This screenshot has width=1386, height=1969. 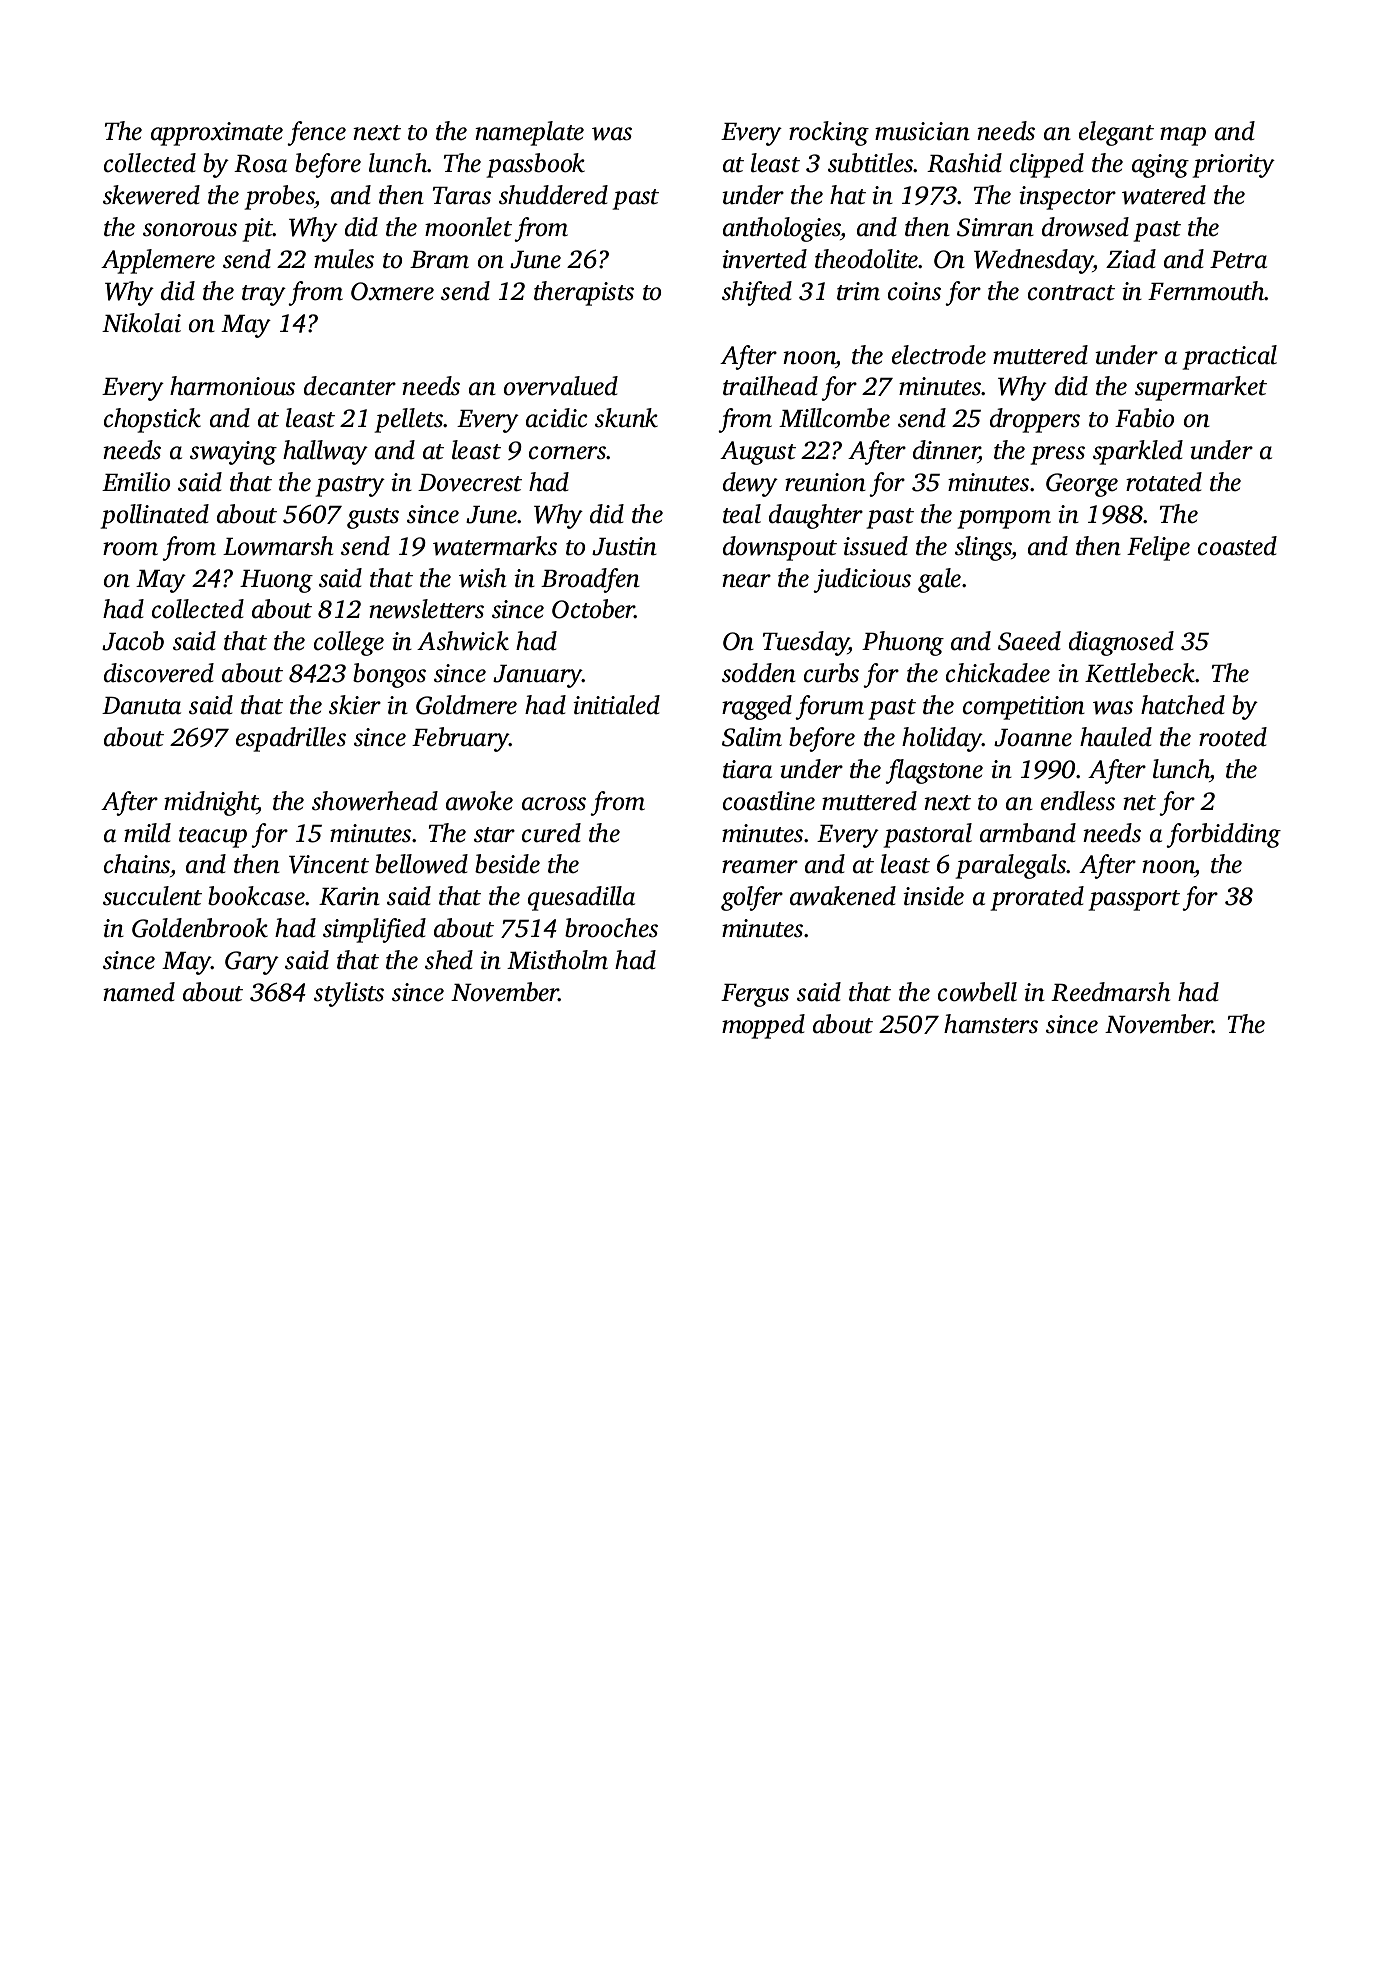 I want to click on chains, so click(x=137, y=864).
